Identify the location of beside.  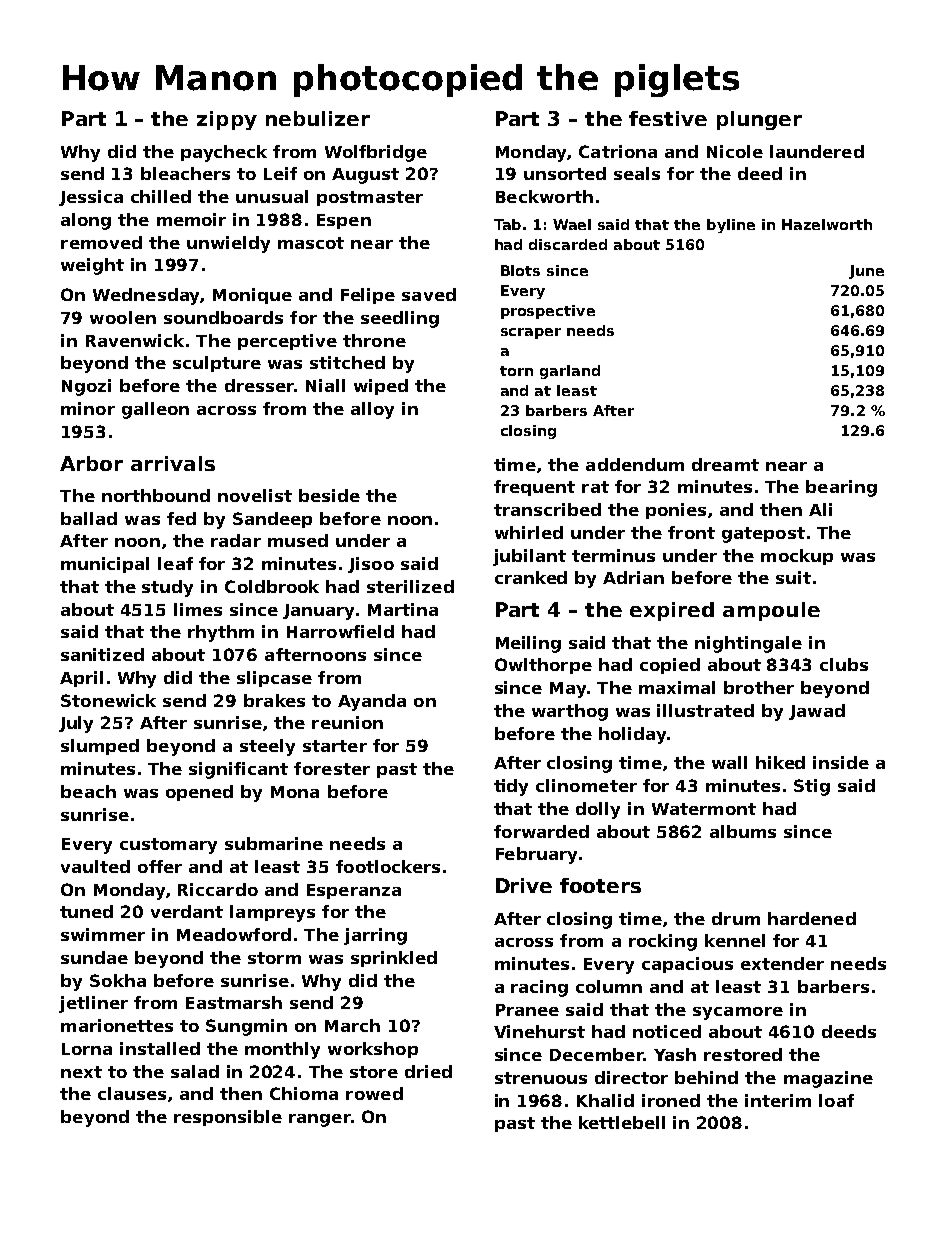
(329, 495).
